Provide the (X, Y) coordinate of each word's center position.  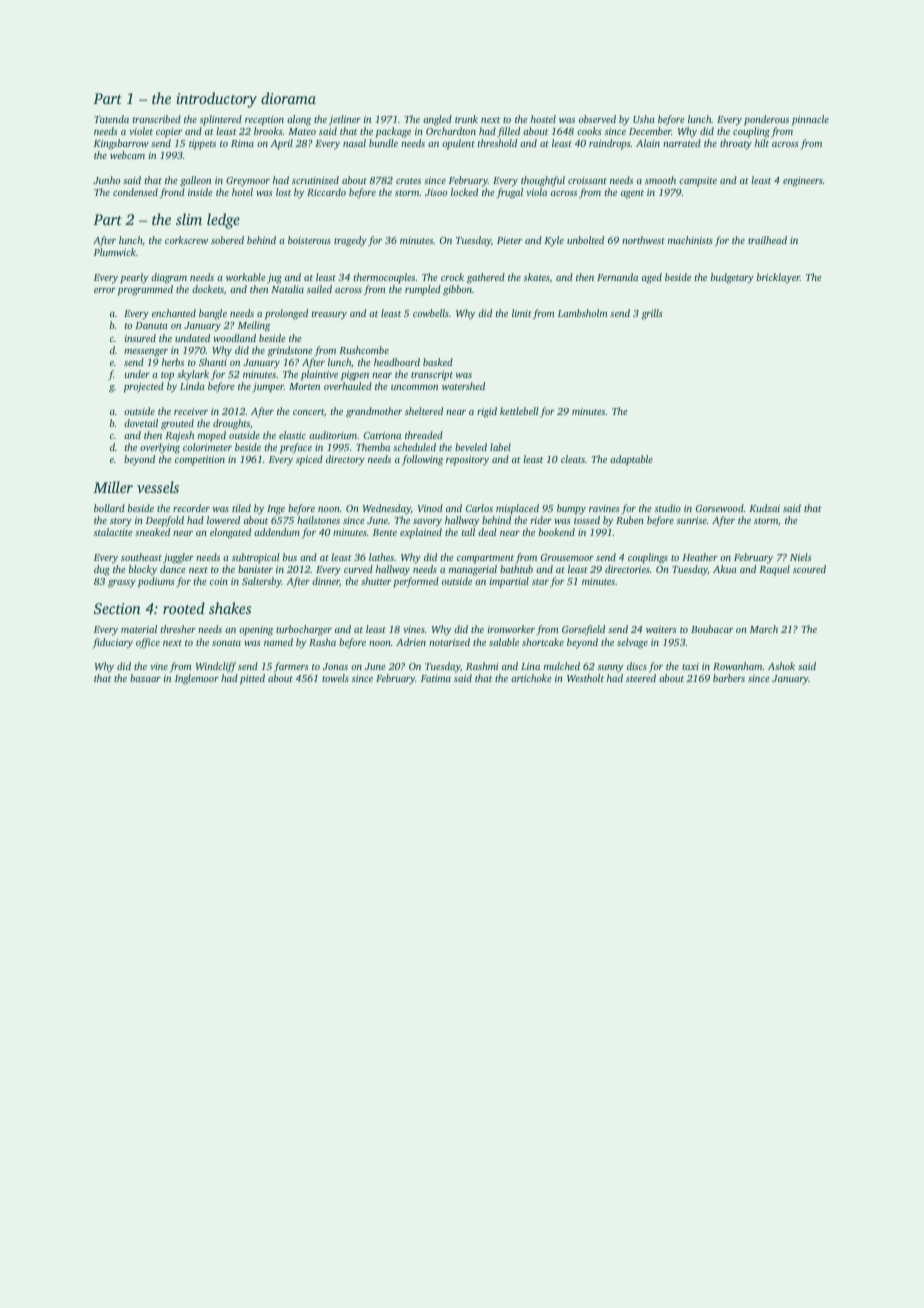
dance (172, 569)
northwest (643, 240)
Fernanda (617, 277)
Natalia (287, 289)
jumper (268, 388)
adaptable (631, 460)
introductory (217, 100)
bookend (557, 532)
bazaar (145, 678)
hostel (543, 119)
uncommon (414, 387)
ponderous (766, 120)
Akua (725, 569)
